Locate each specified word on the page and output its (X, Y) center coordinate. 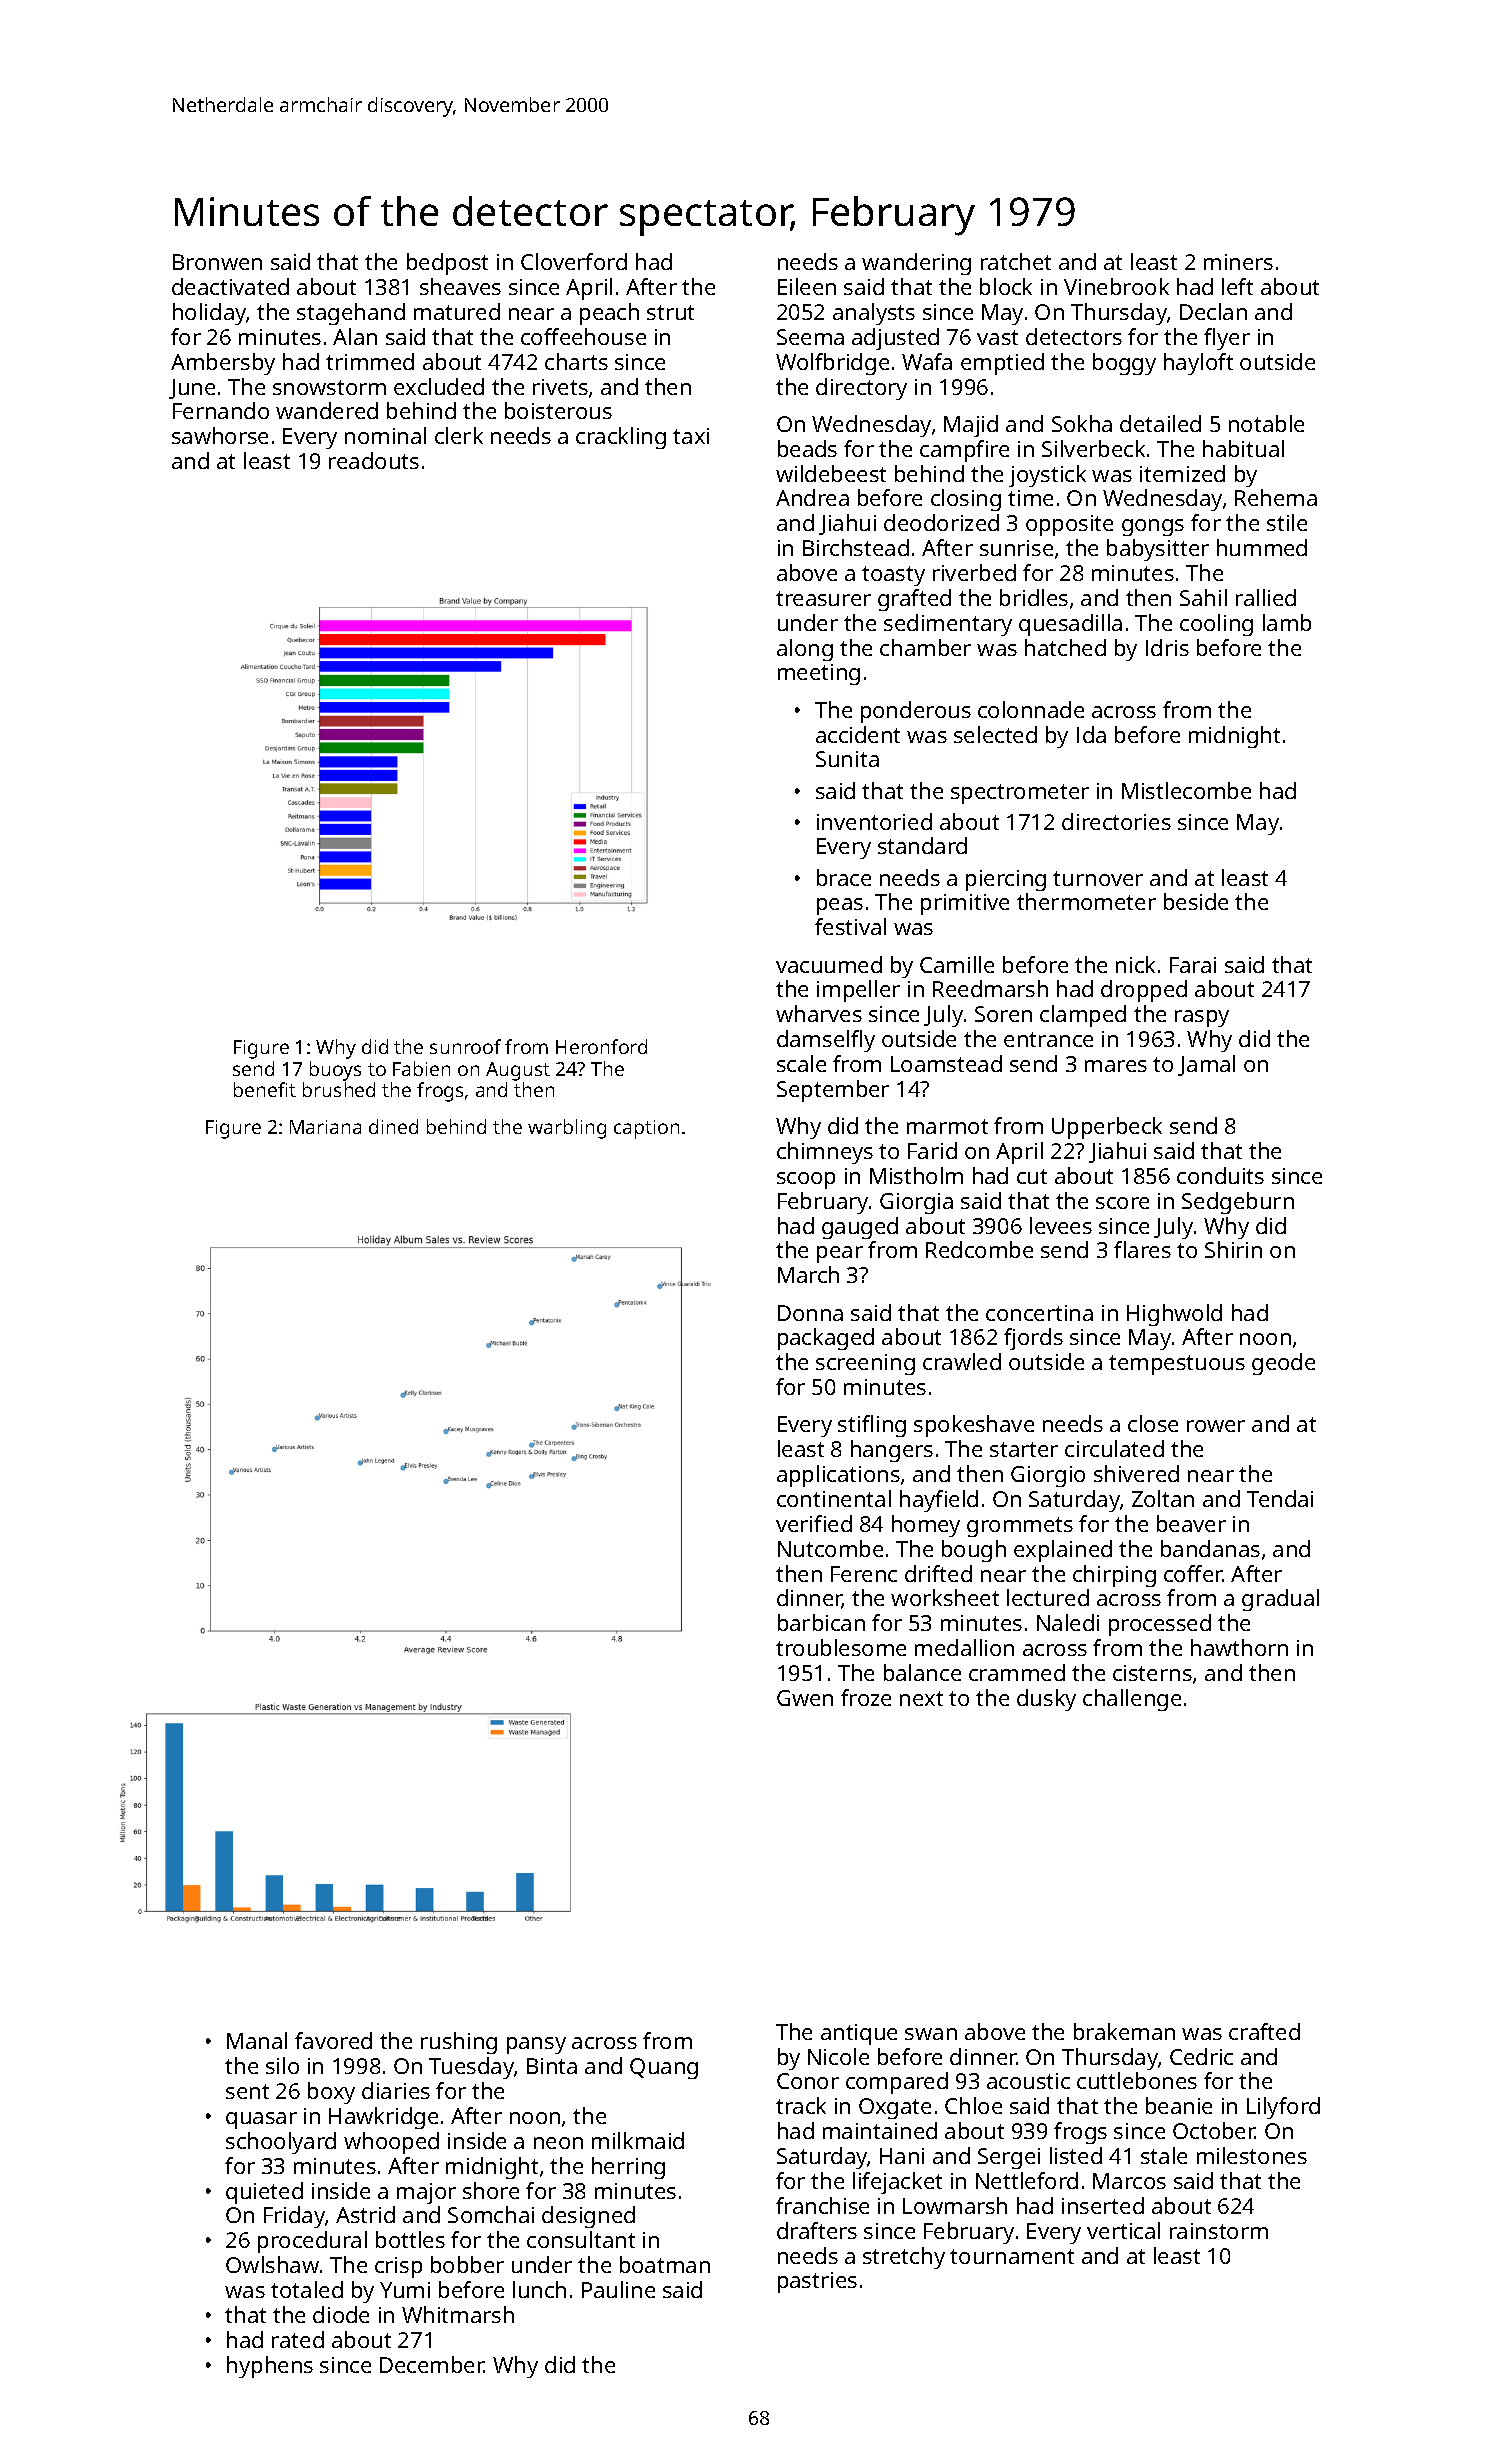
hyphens (270, 2367)
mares (1116, 1066)
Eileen (807, 286)
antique (859, 2034)
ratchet (1016, 261)
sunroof (465, 1046)
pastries (817, 2282)
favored (333, 2040)
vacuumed (829, 964)
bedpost (447, 264)
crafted (1264, 2031)
